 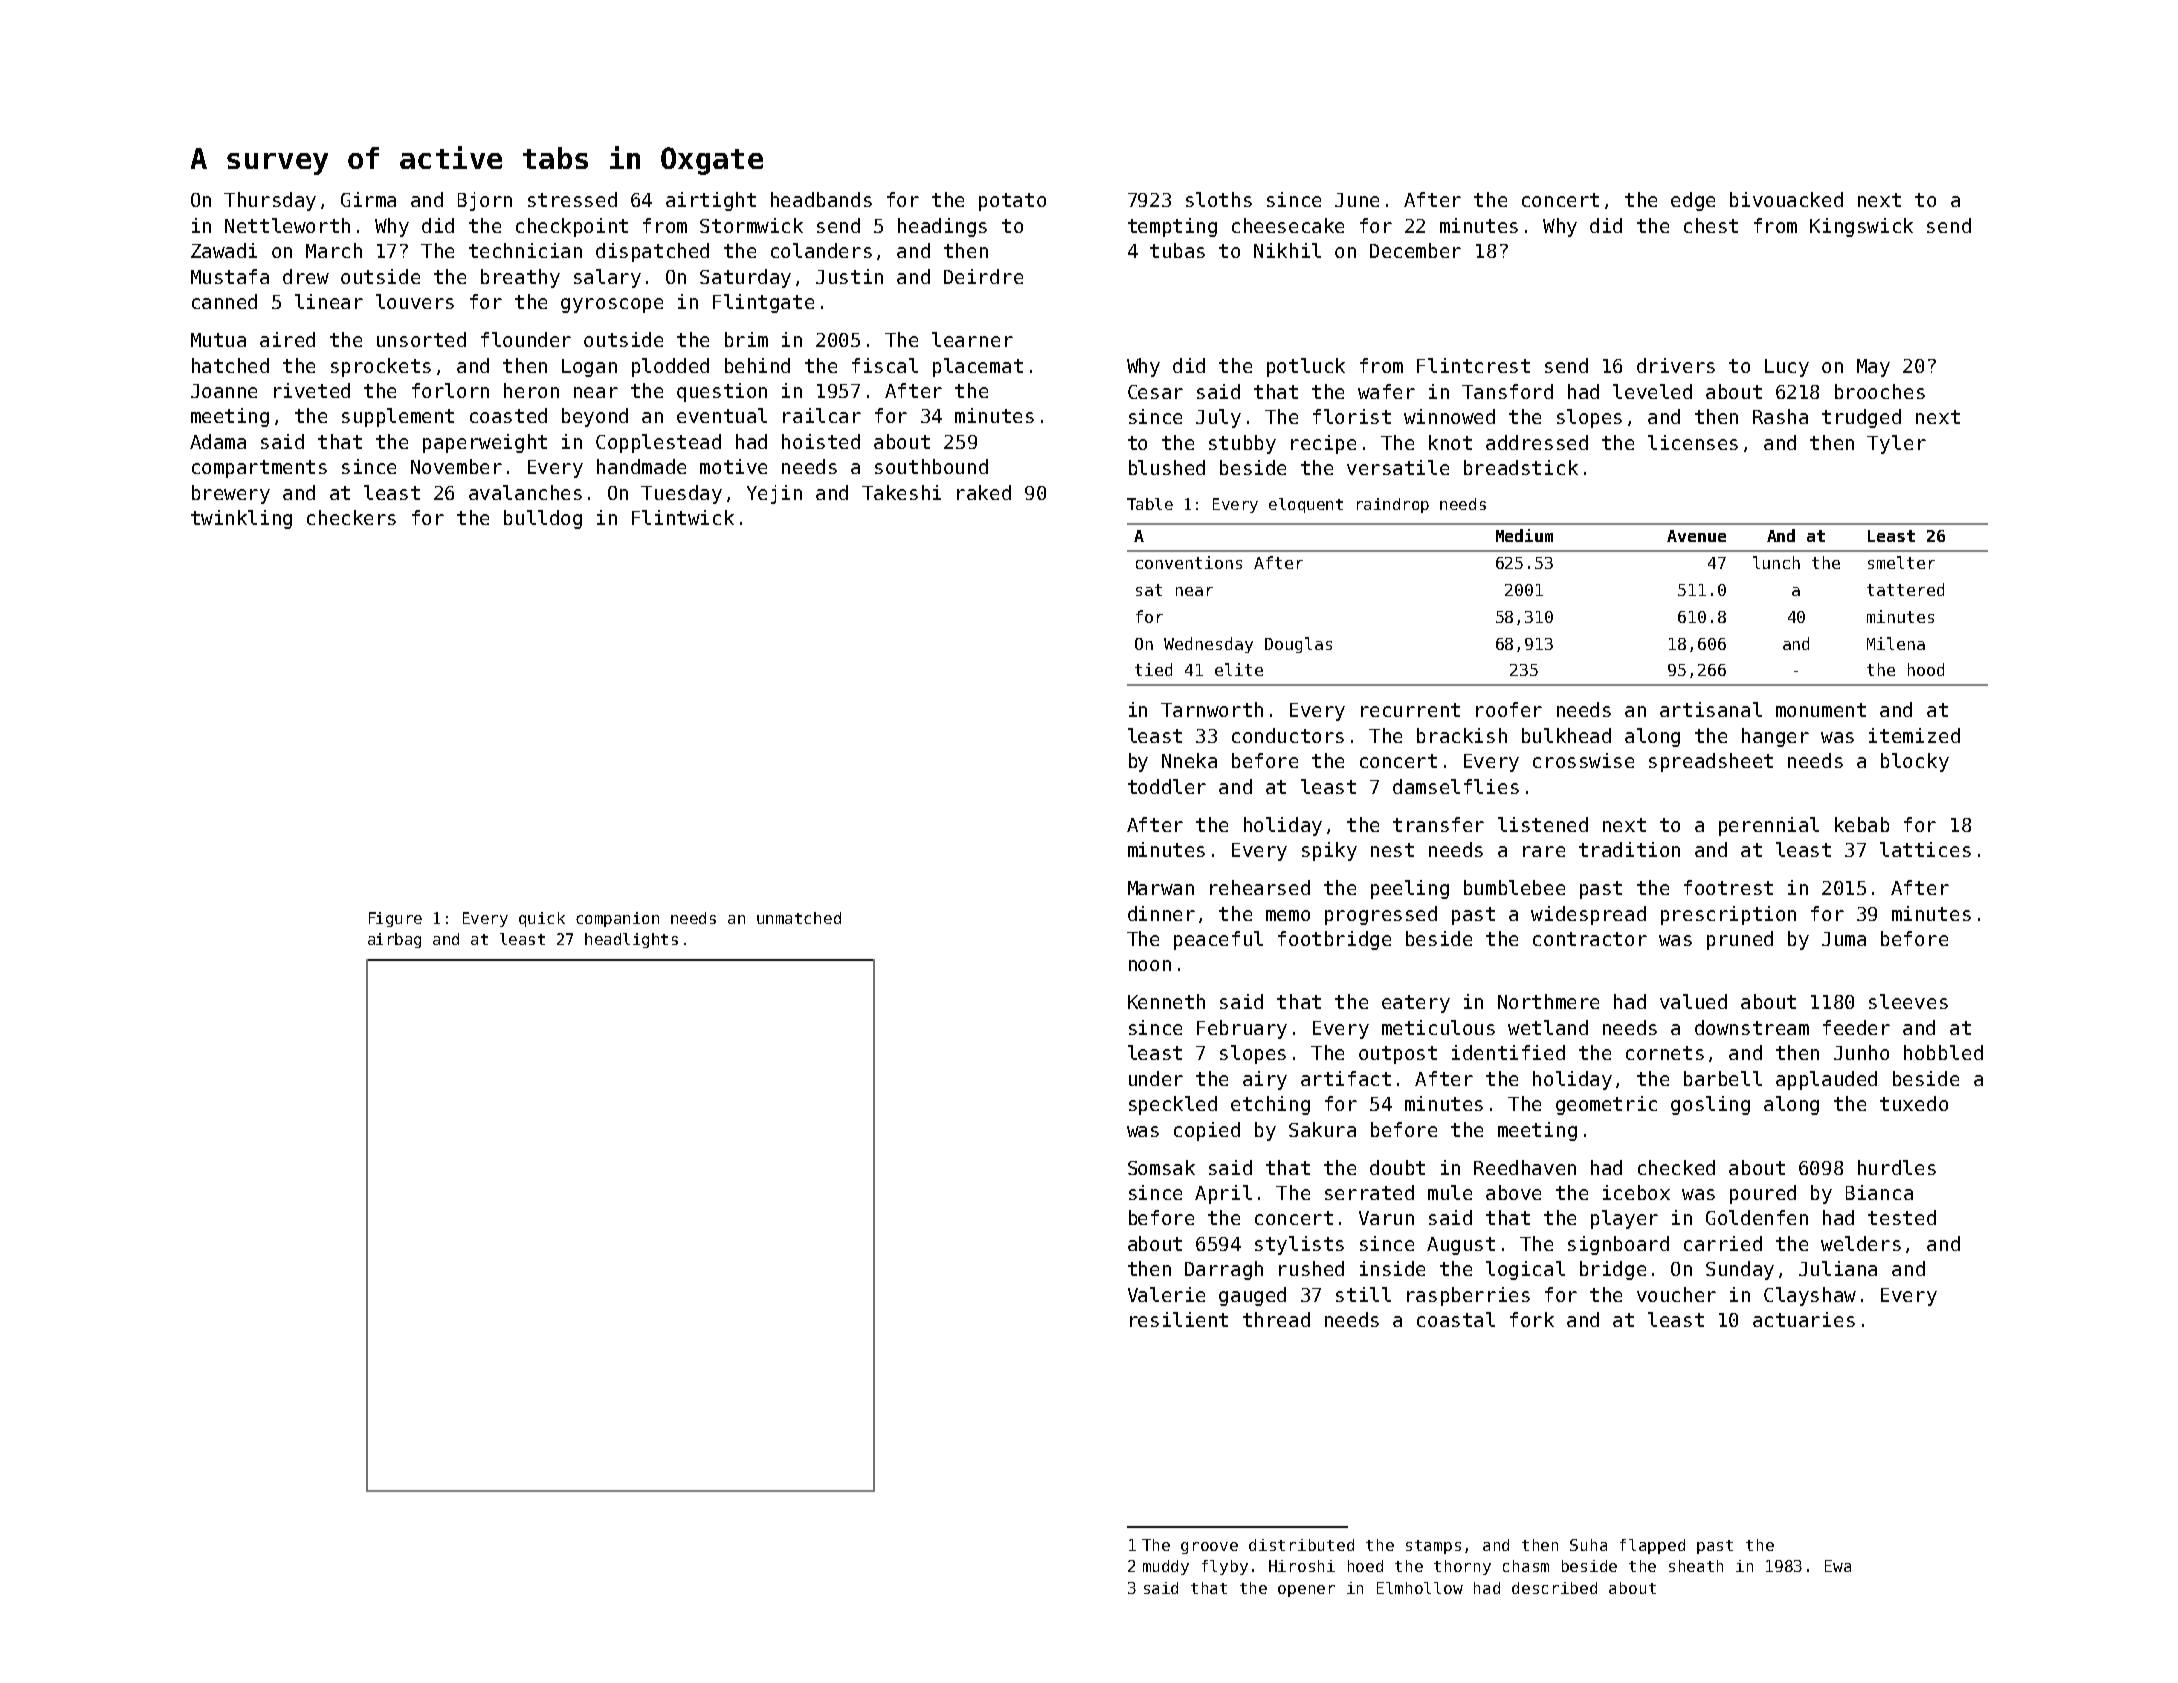 What do you see at coordinates (1209, 1548) in the screenshot?
I see `groove` at bounding box center [1209, 1548].
